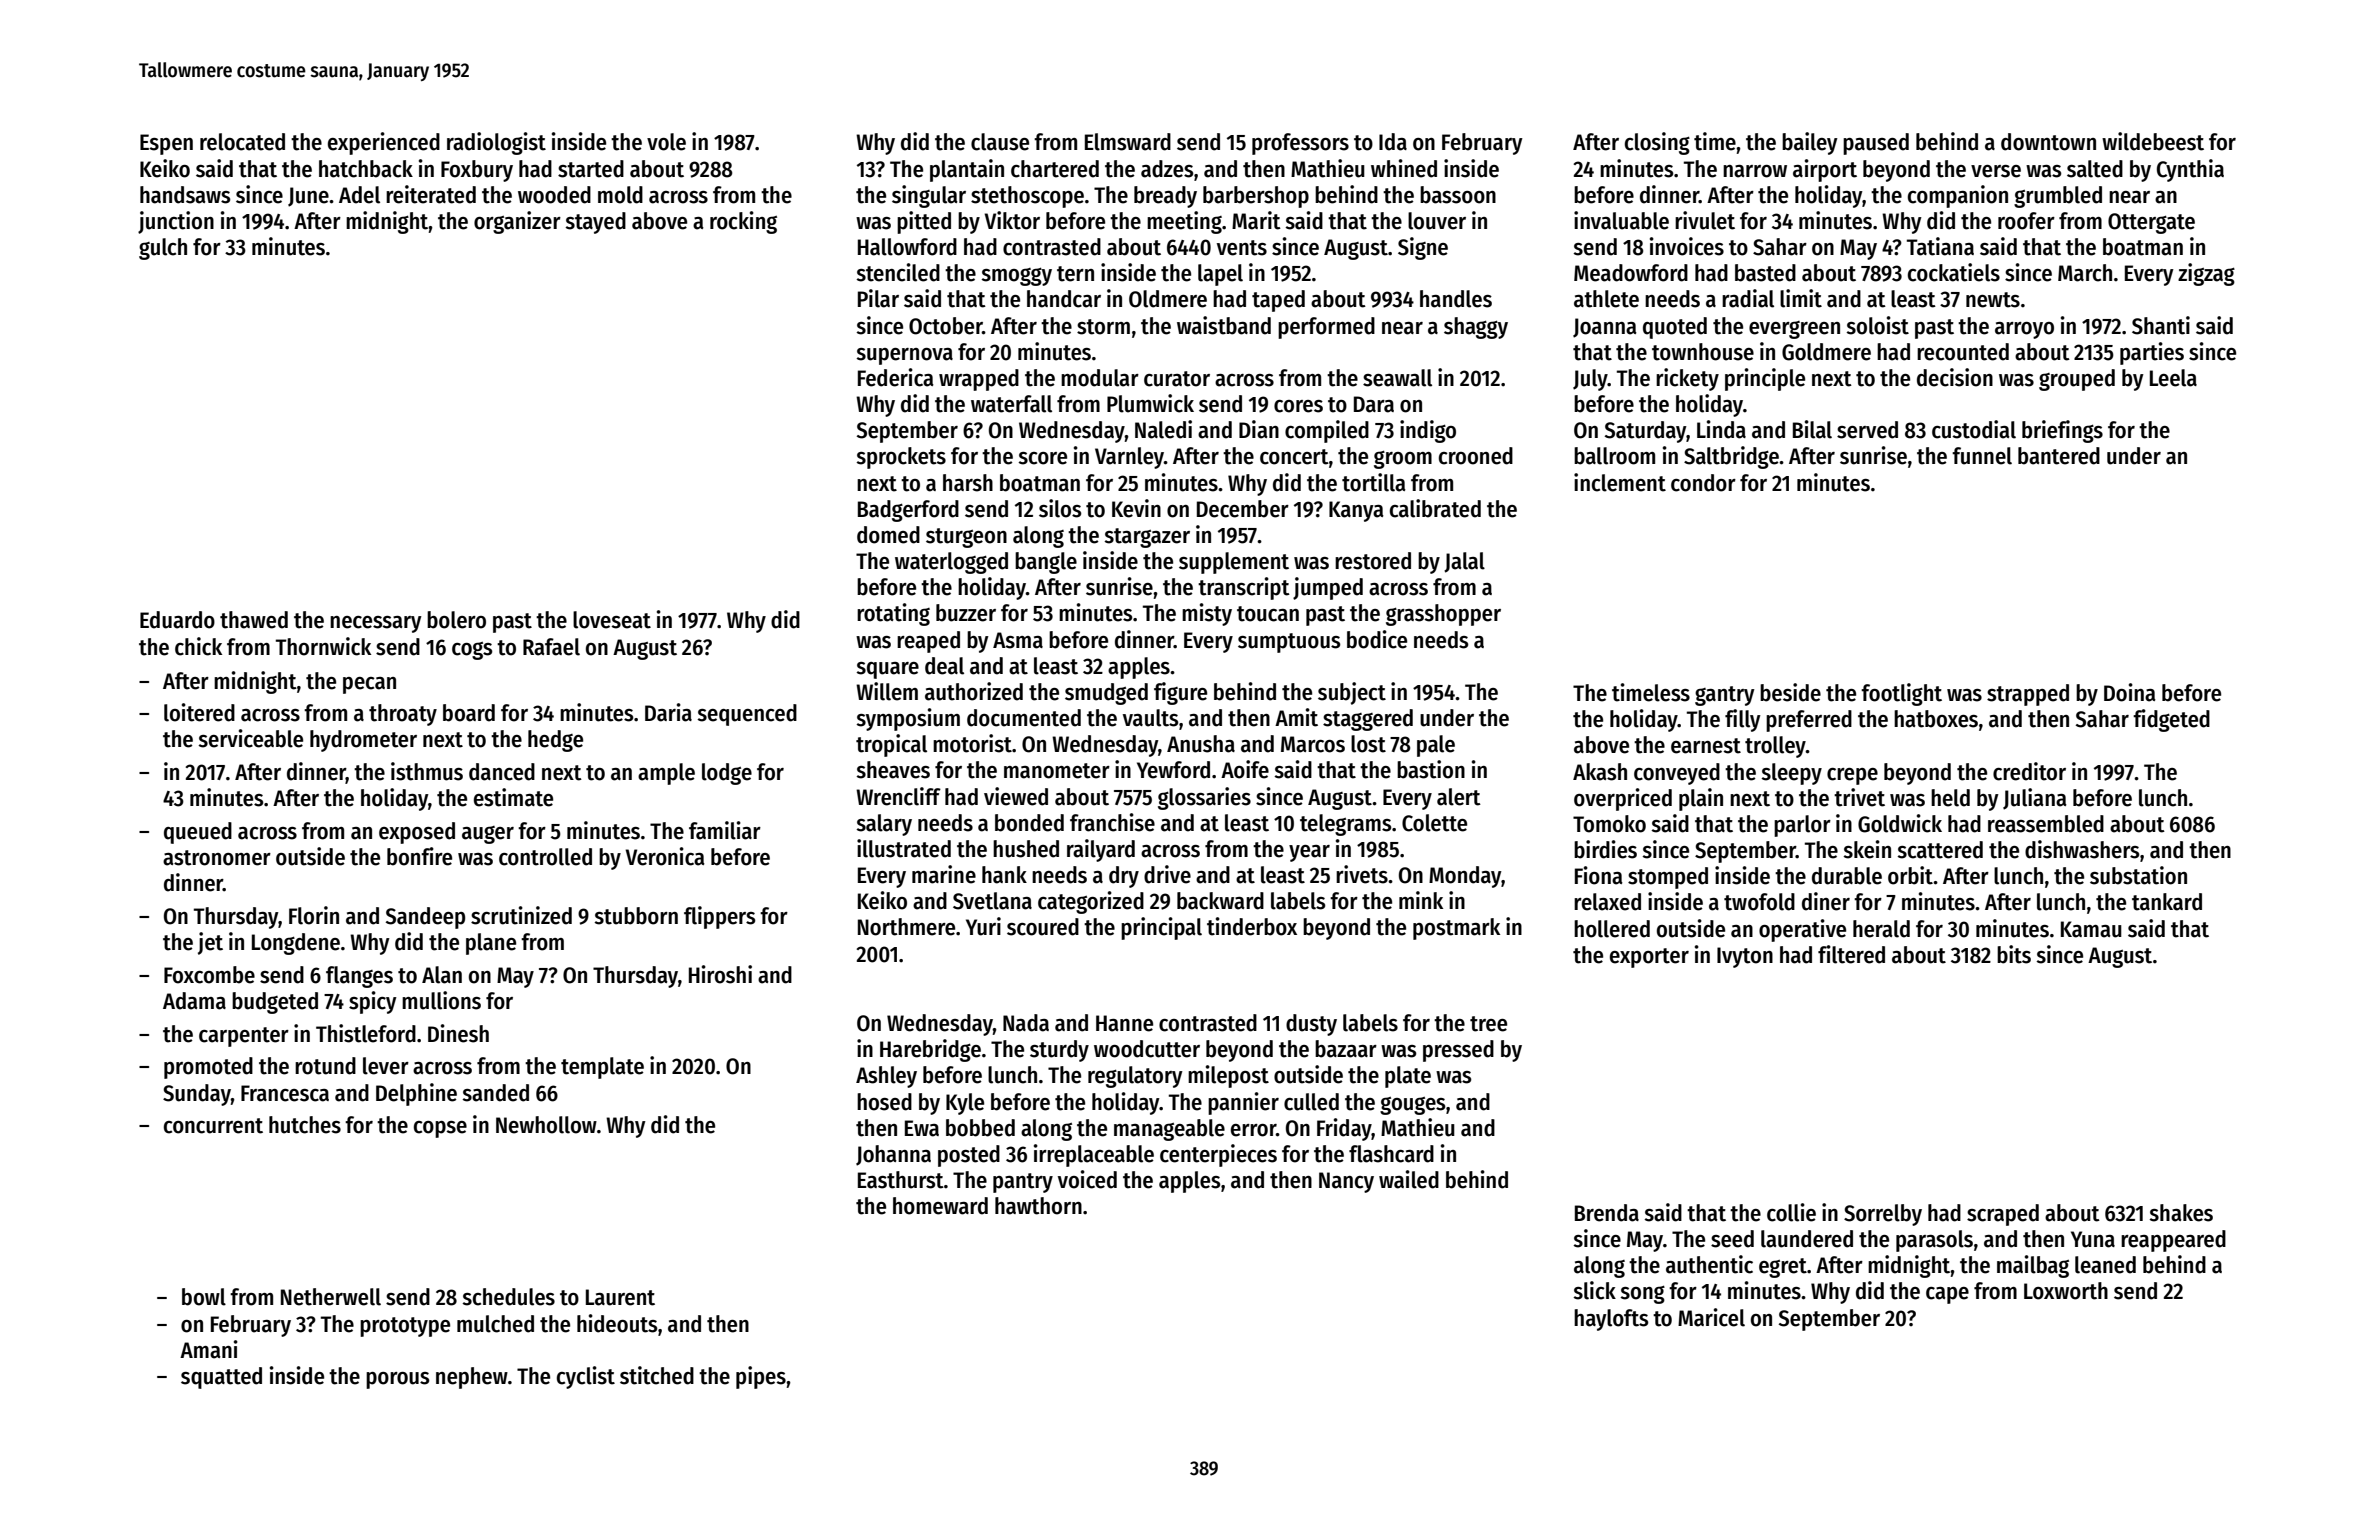 Image resolution: width=2380 pixels, height=1540 pixels. I want to click on filtered, so click(1851, 954).
